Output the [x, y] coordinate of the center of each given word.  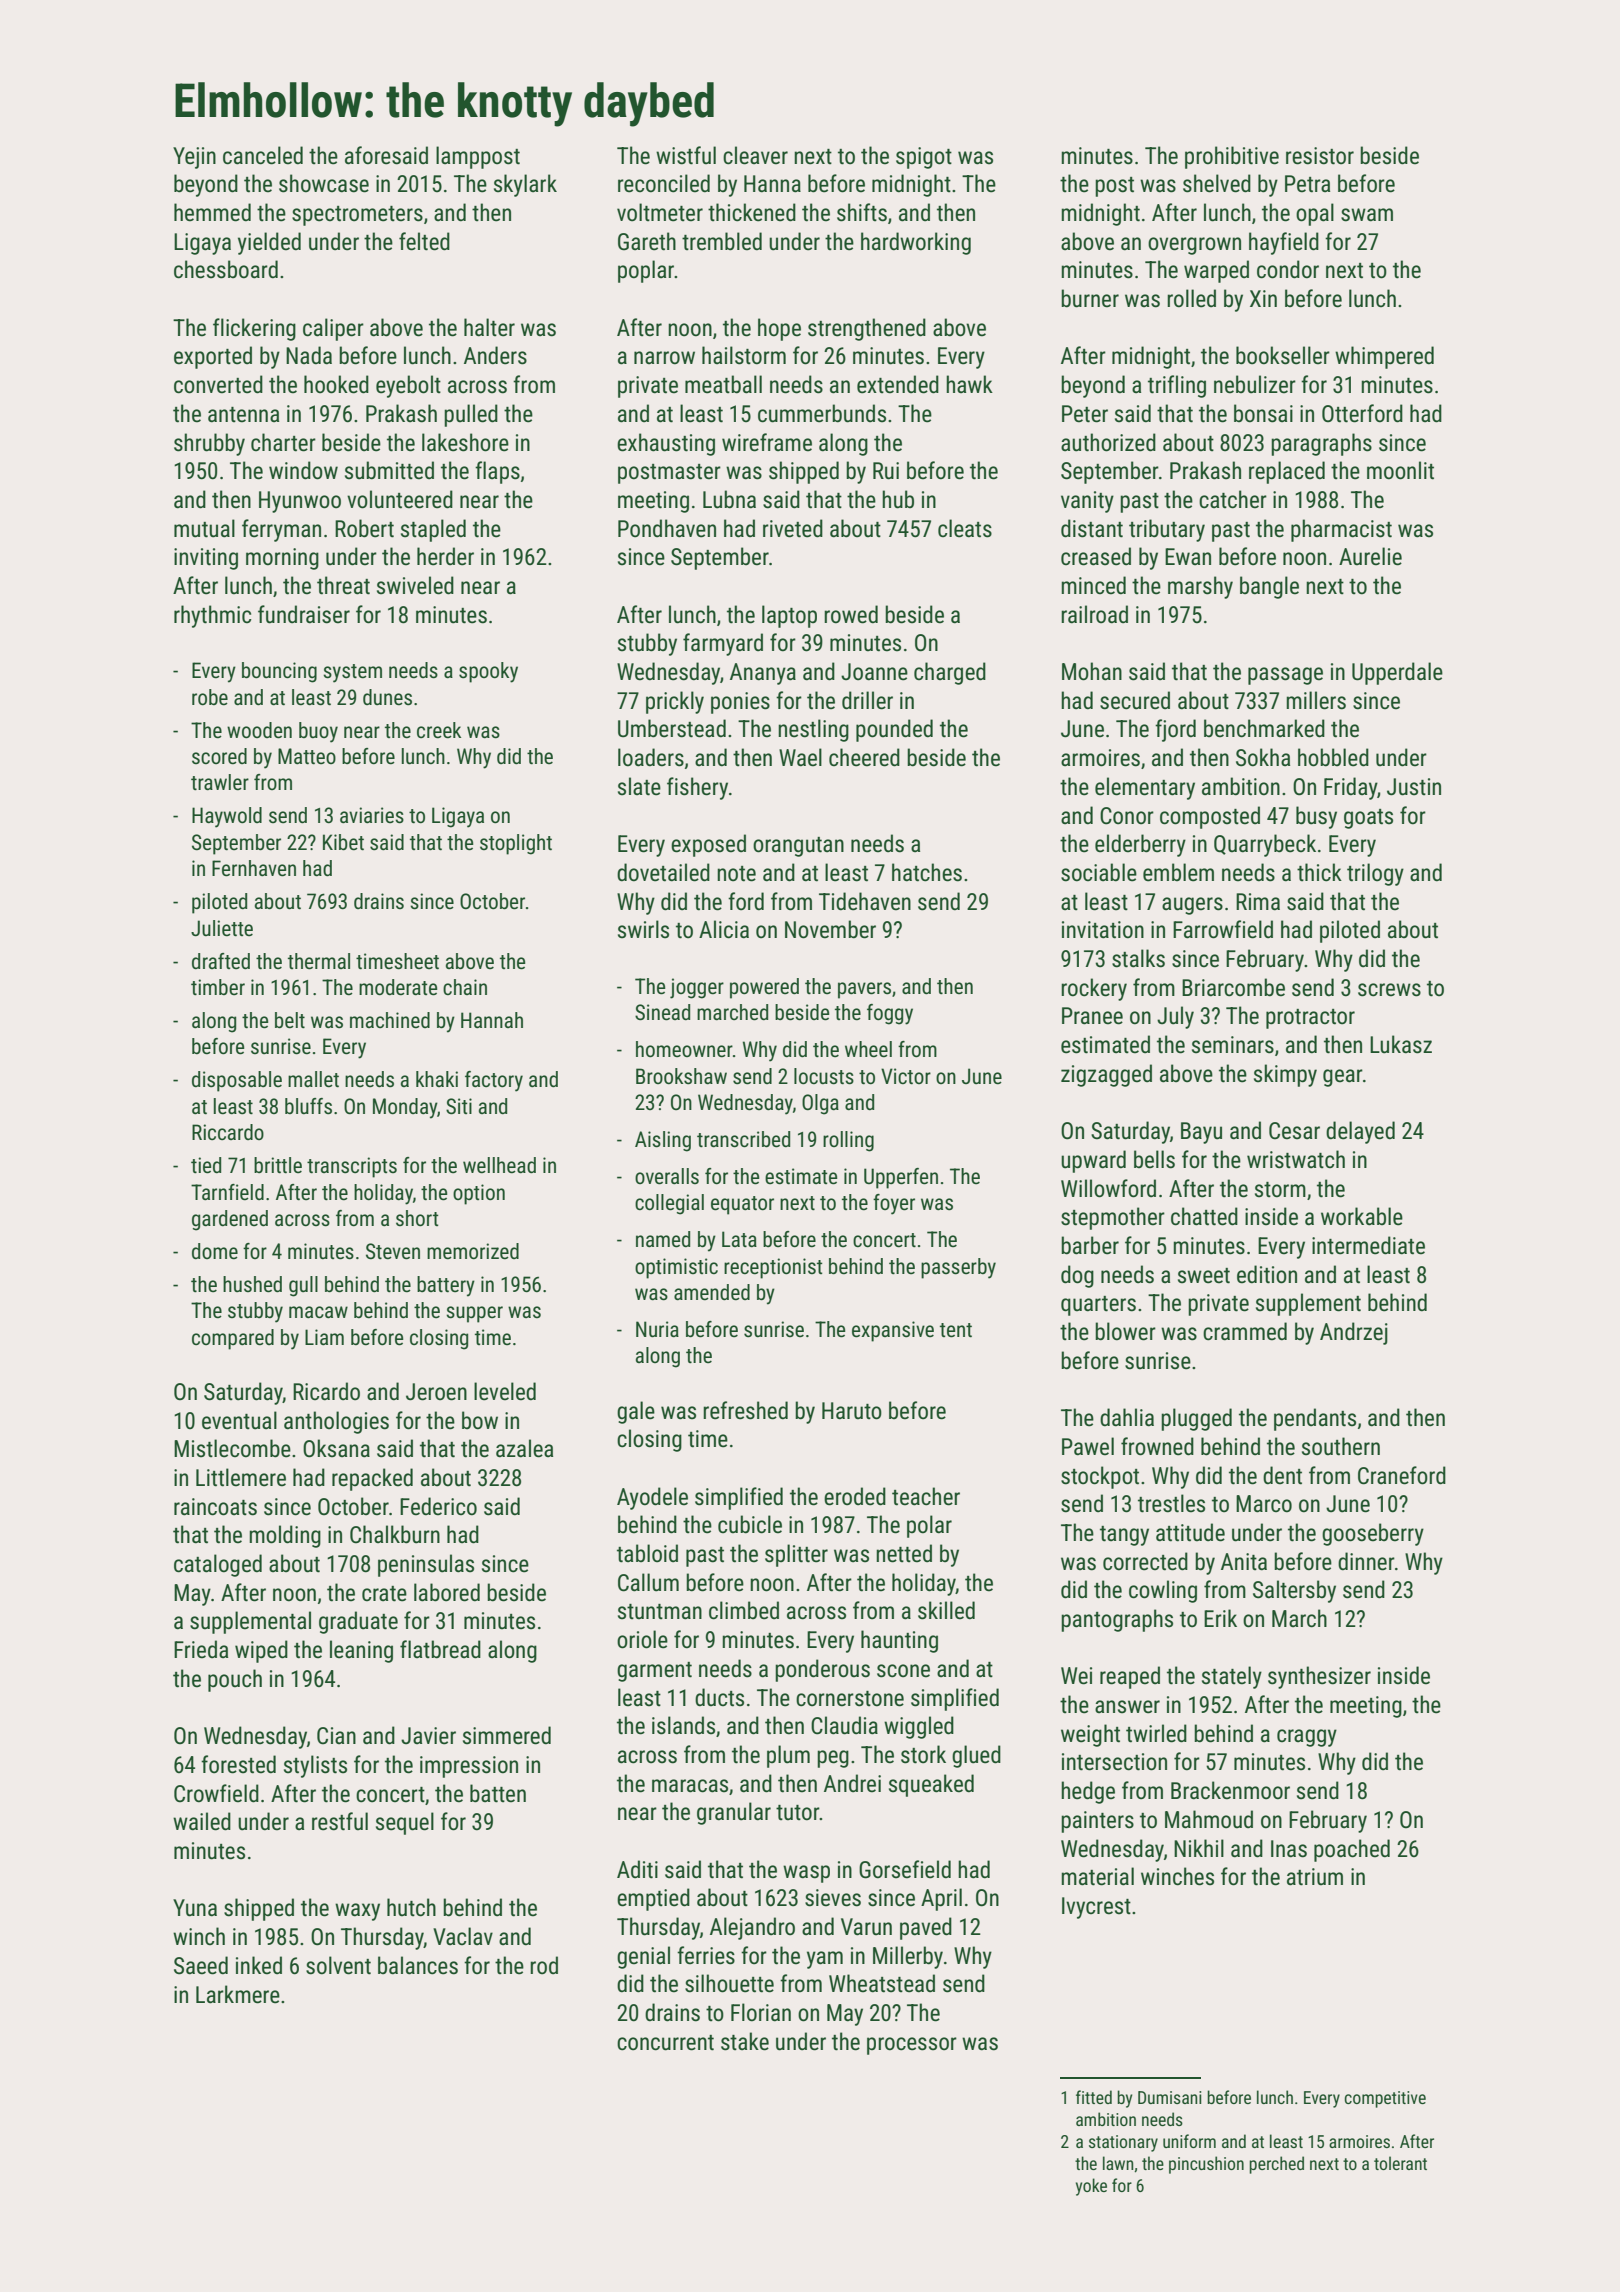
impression [469, 1767]
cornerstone [850, 1699]
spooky [488, 672]
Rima [1258, 902]
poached [1352, 1850]
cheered [864, 757]
